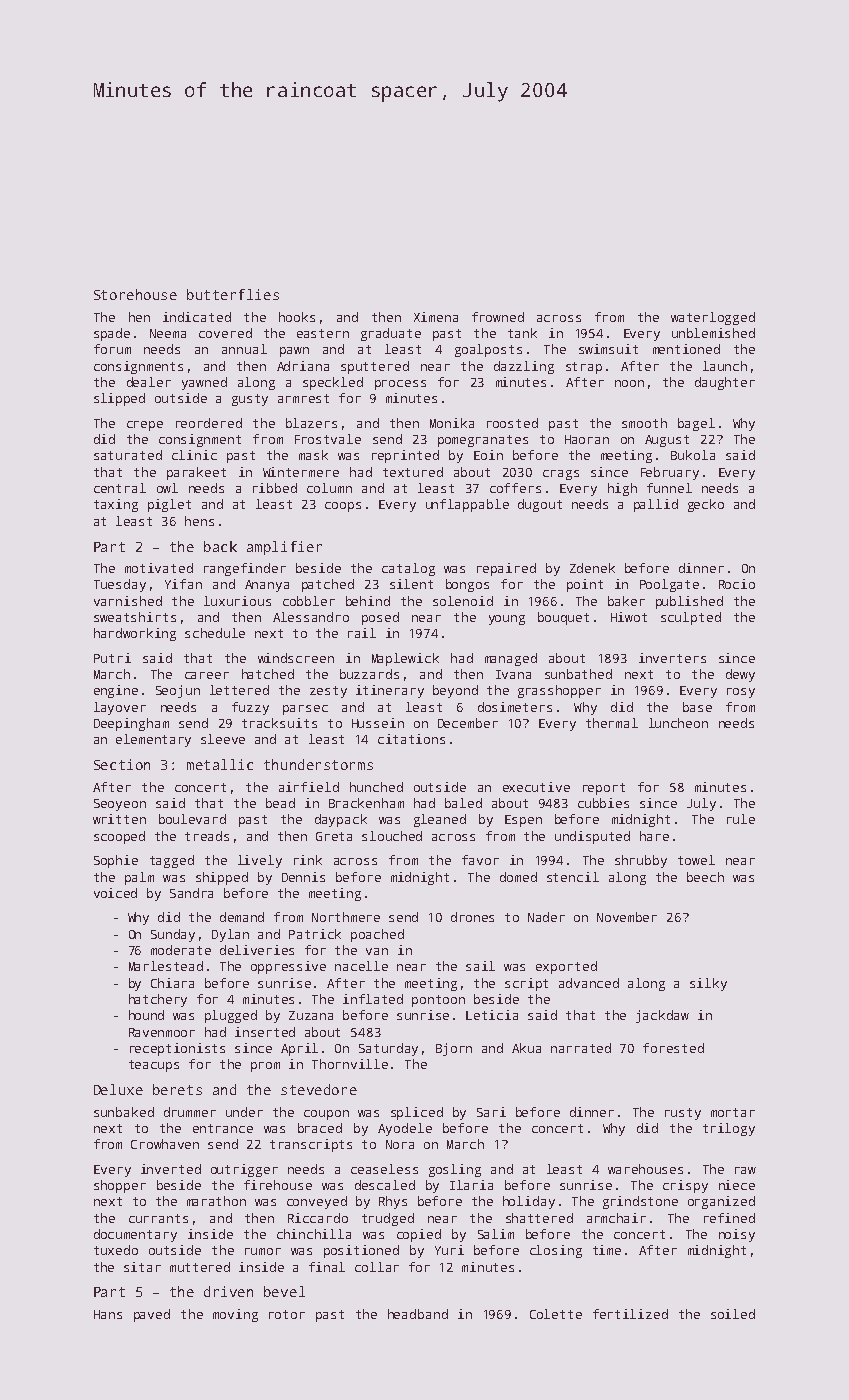 The height and width of the screenshot is (1400, 849). Describe the element at coordinates (405, 659) in the screenshot. I see `Maplewick` at that location.
